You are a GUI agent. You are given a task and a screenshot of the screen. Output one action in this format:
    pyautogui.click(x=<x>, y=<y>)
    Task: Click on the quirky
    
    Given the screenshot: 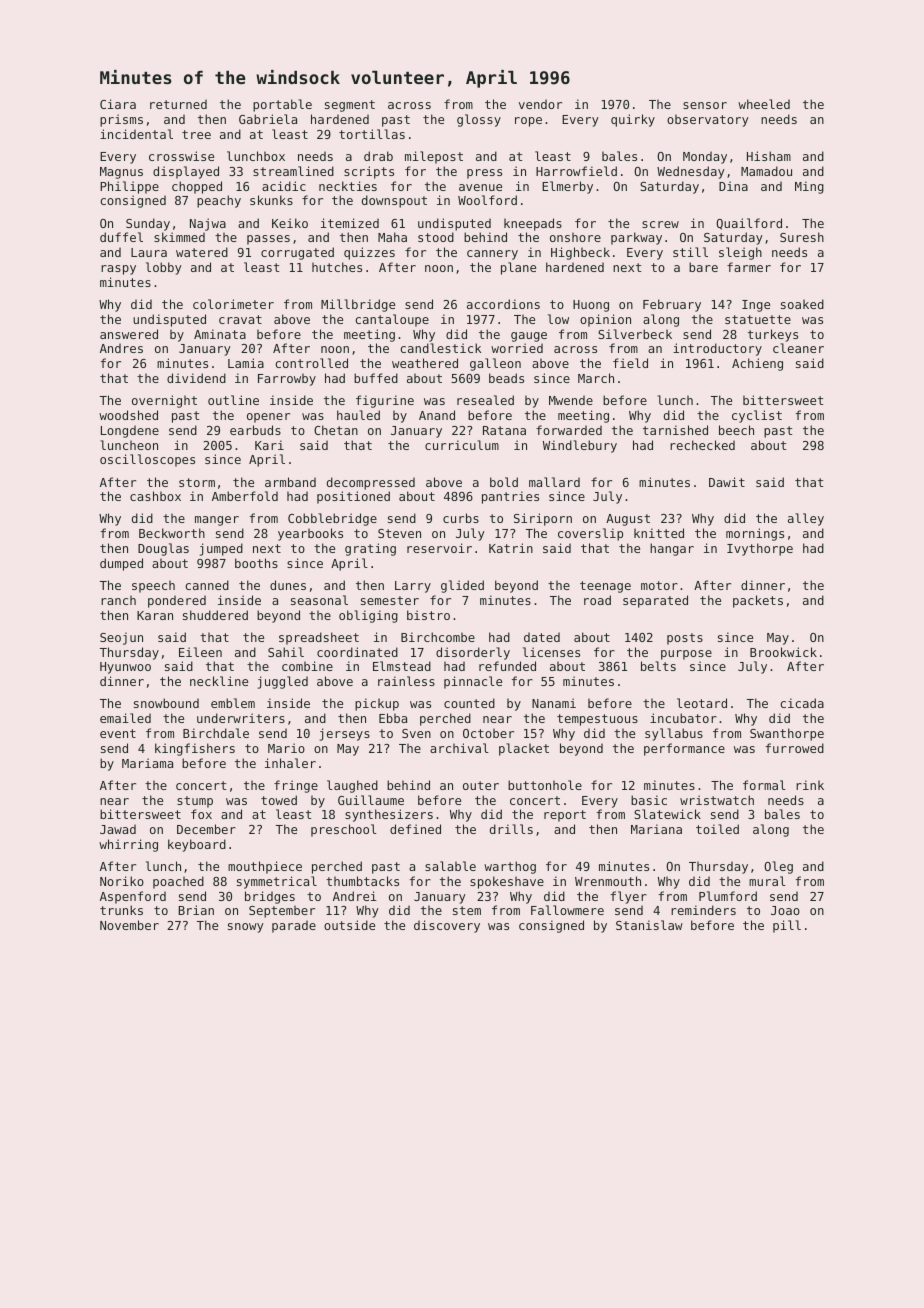 What is the action you would take?
    pyautogui.click(x=633, y=120)
